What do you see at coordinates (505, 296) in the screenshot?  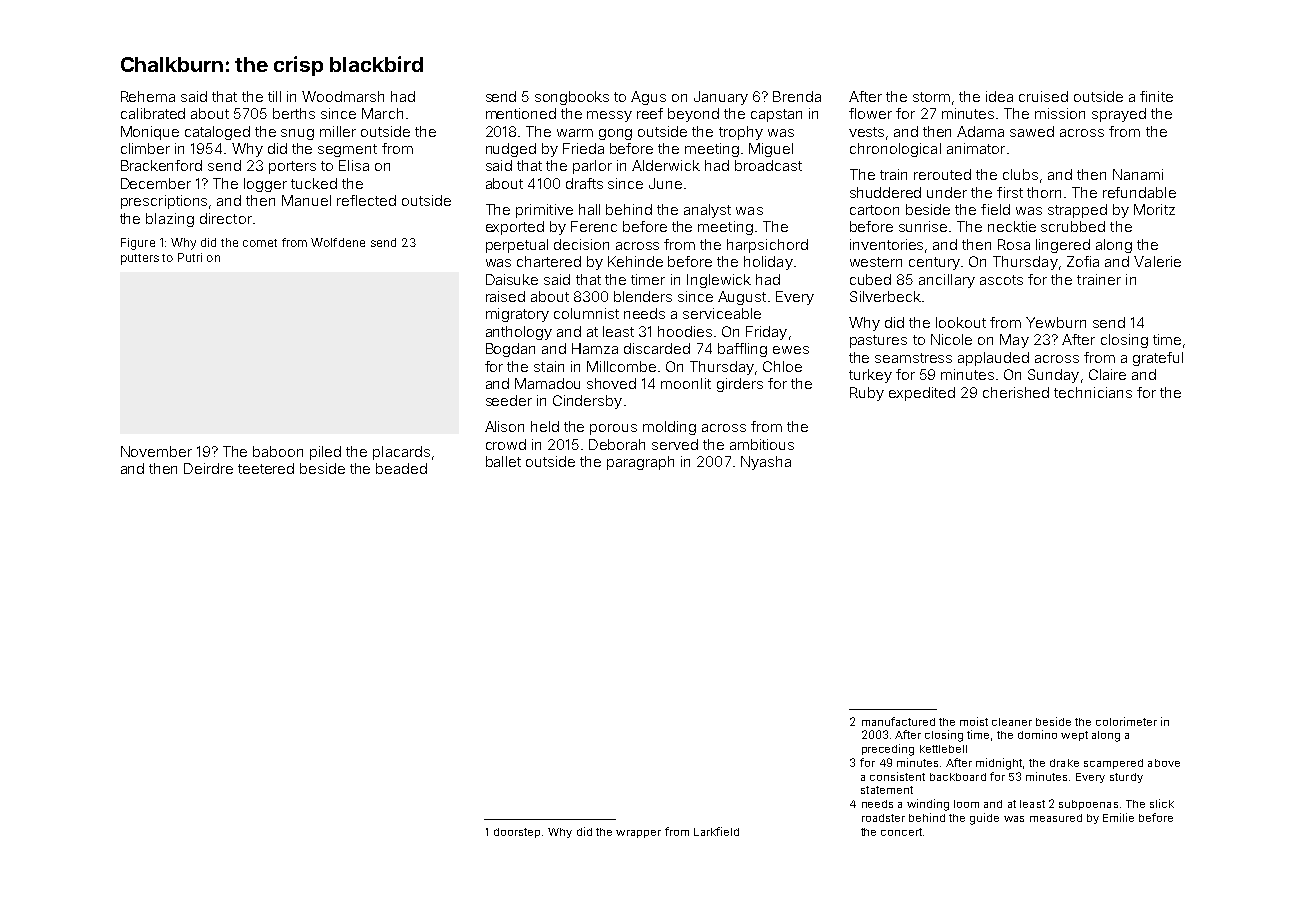 I see `raised` at bounding box center [505, 296].
